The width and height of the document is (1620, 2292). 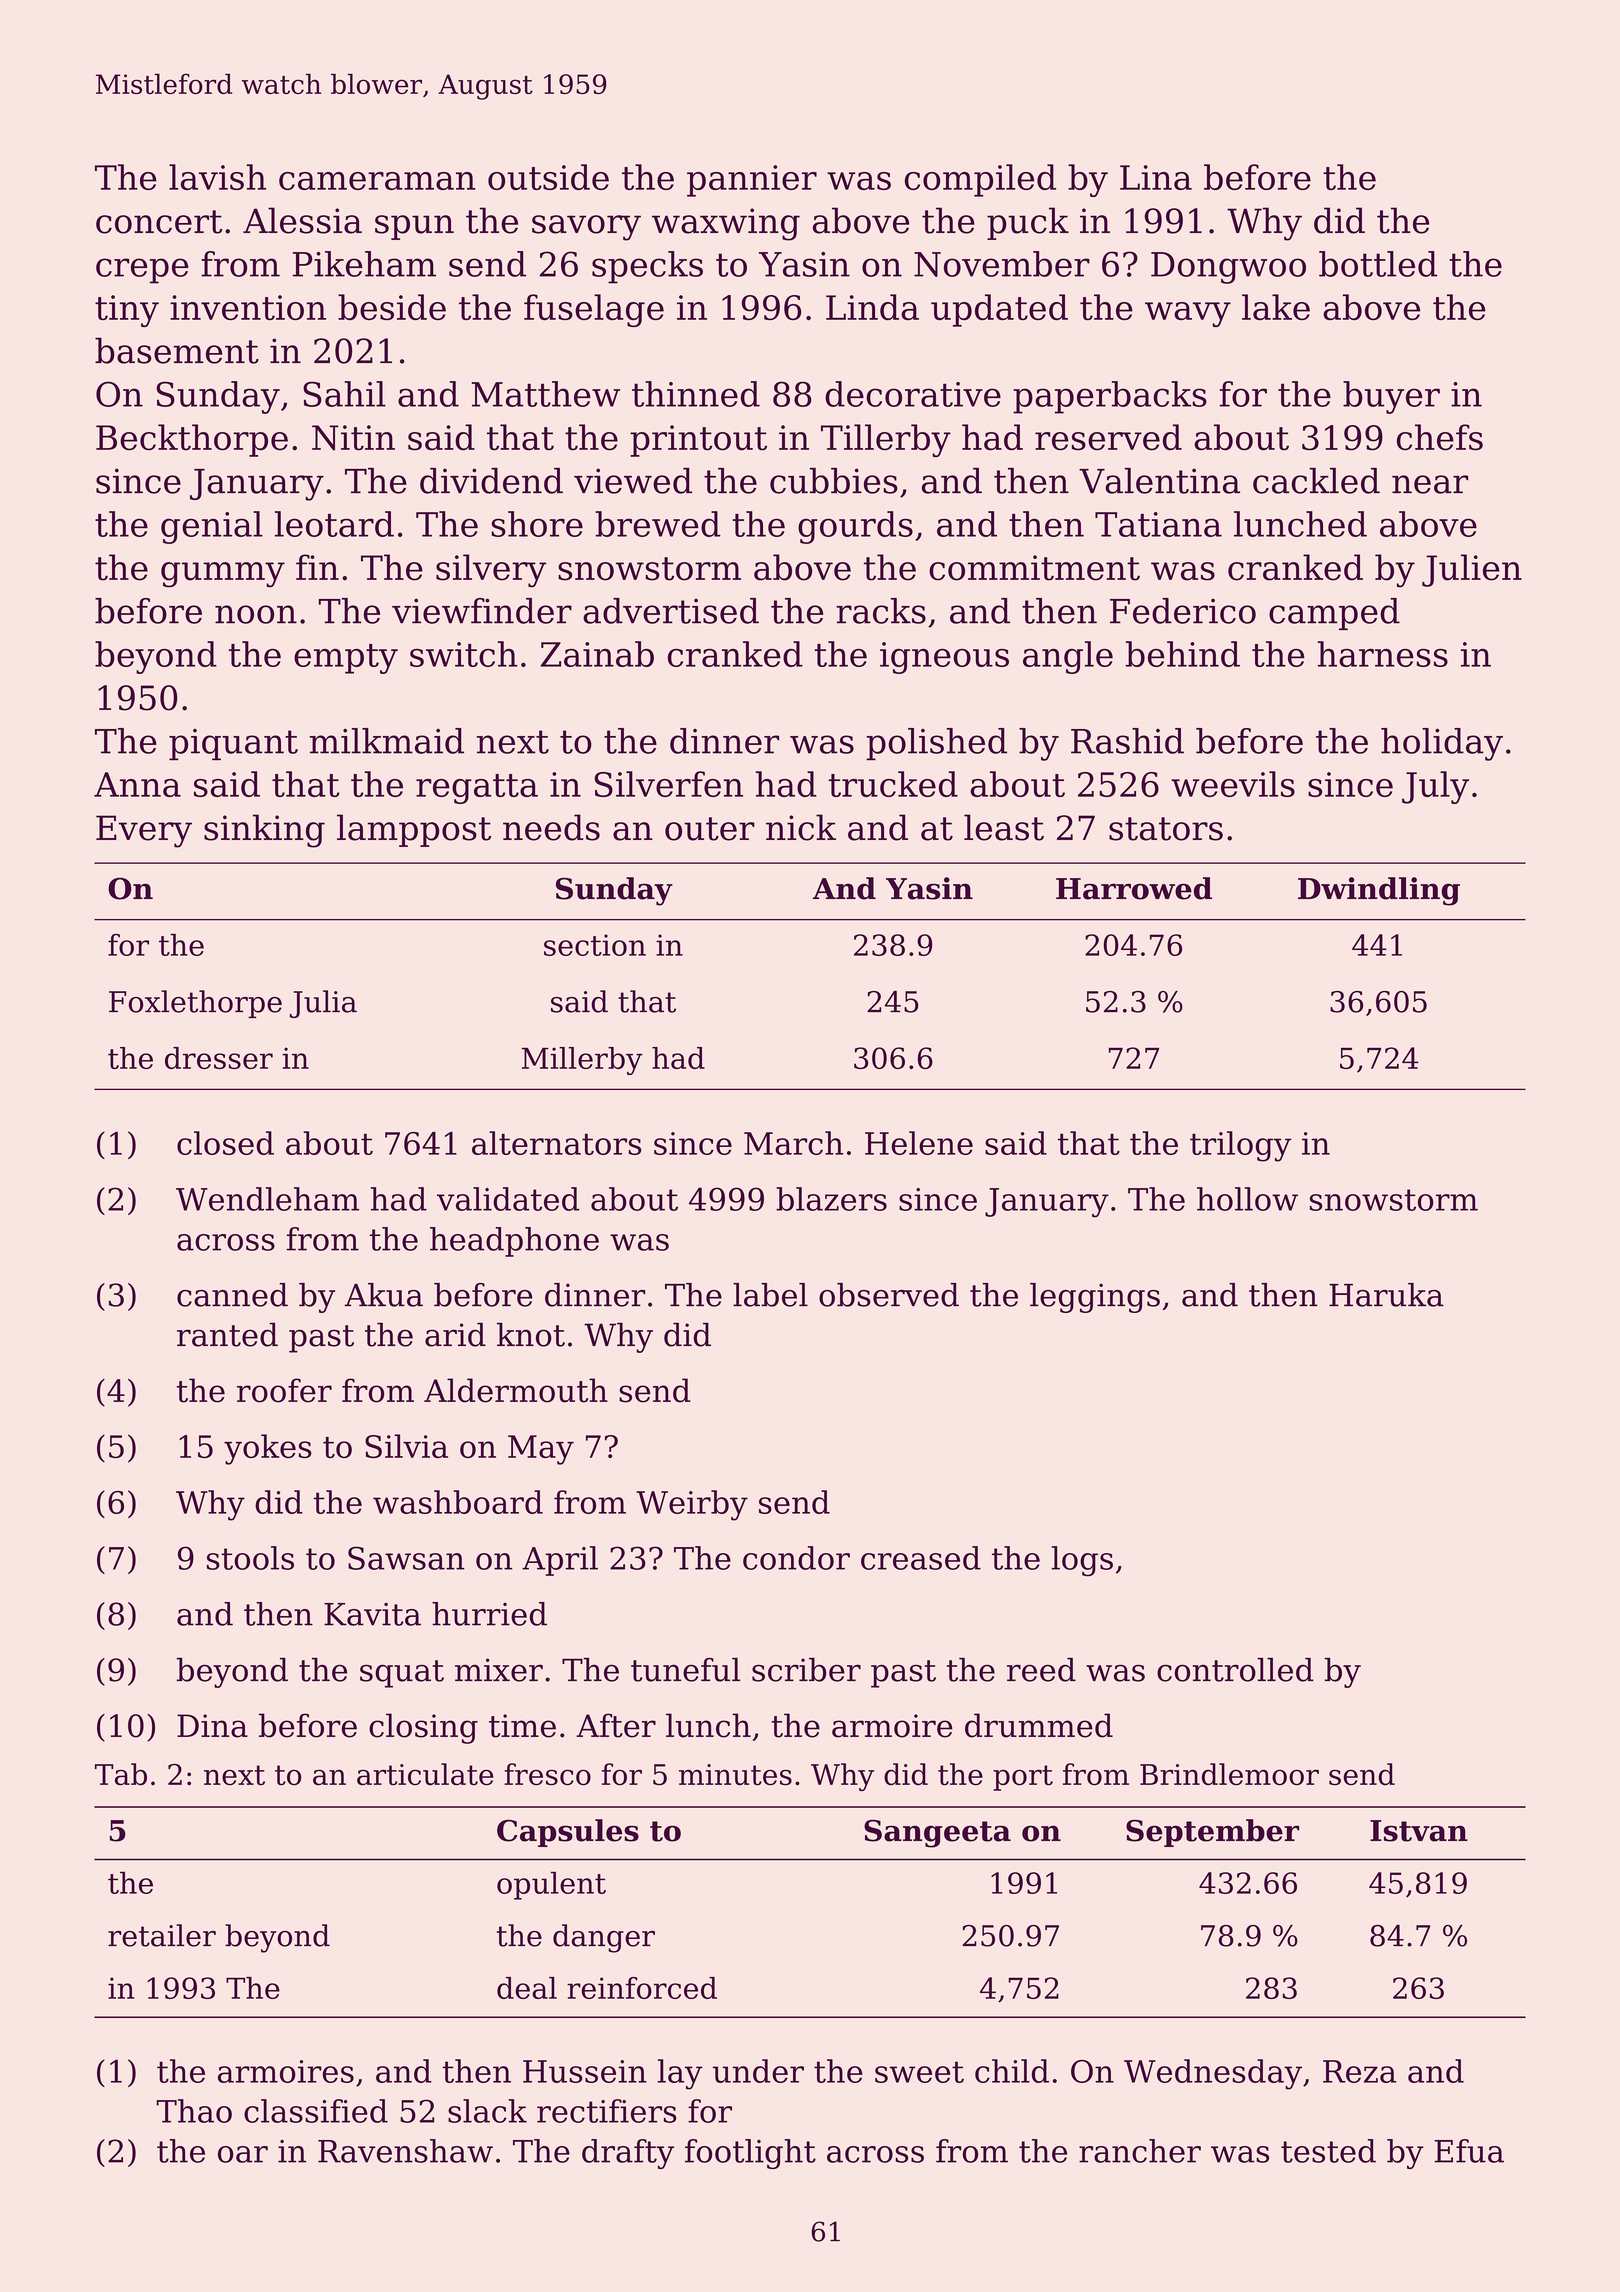 I want to click on stools, so click(x=250, y=1558).
